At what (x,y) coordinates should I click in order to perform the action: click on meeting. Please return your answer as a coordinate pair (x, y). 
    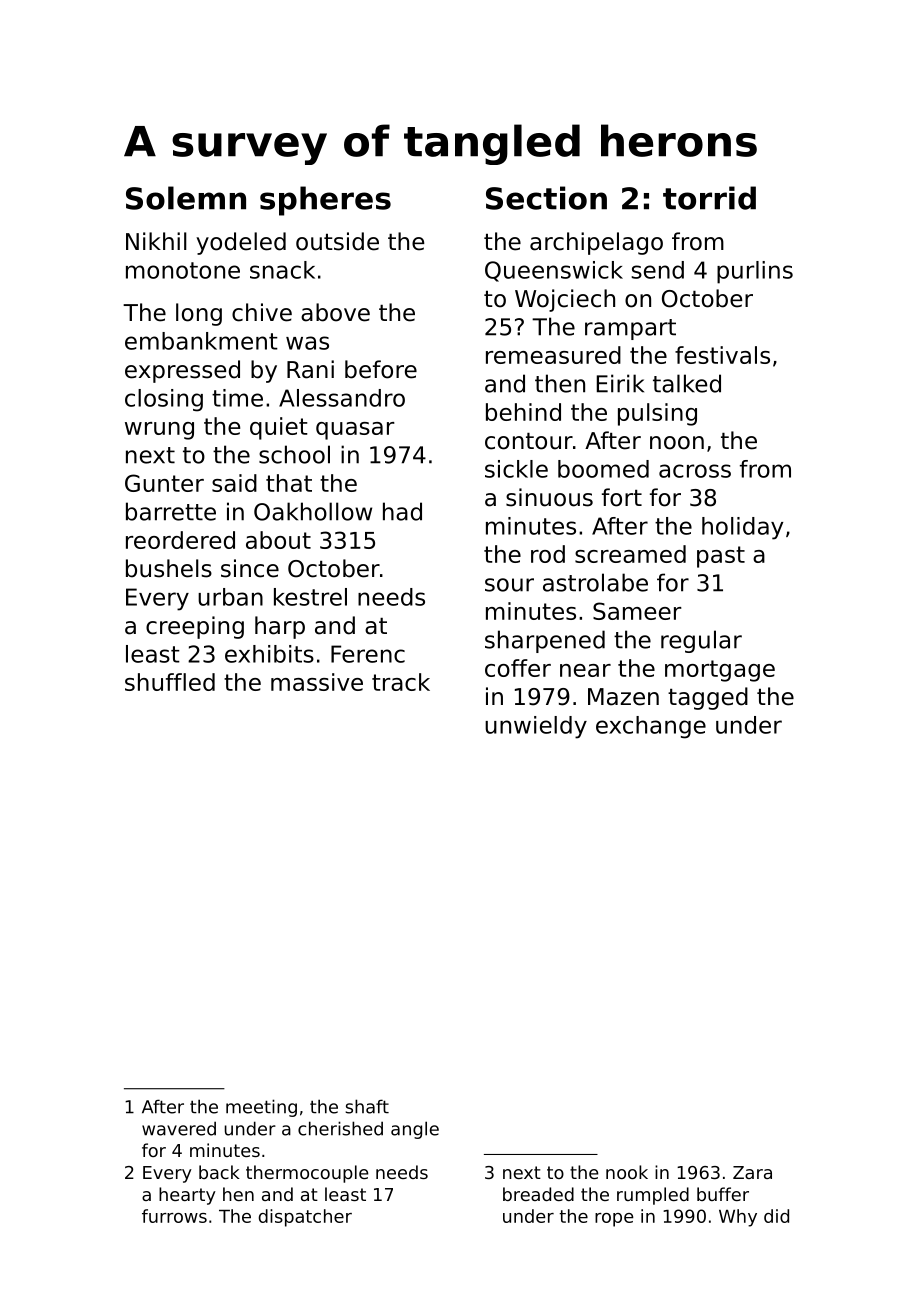
    Looking at the image, I should click on (261, 1108).
